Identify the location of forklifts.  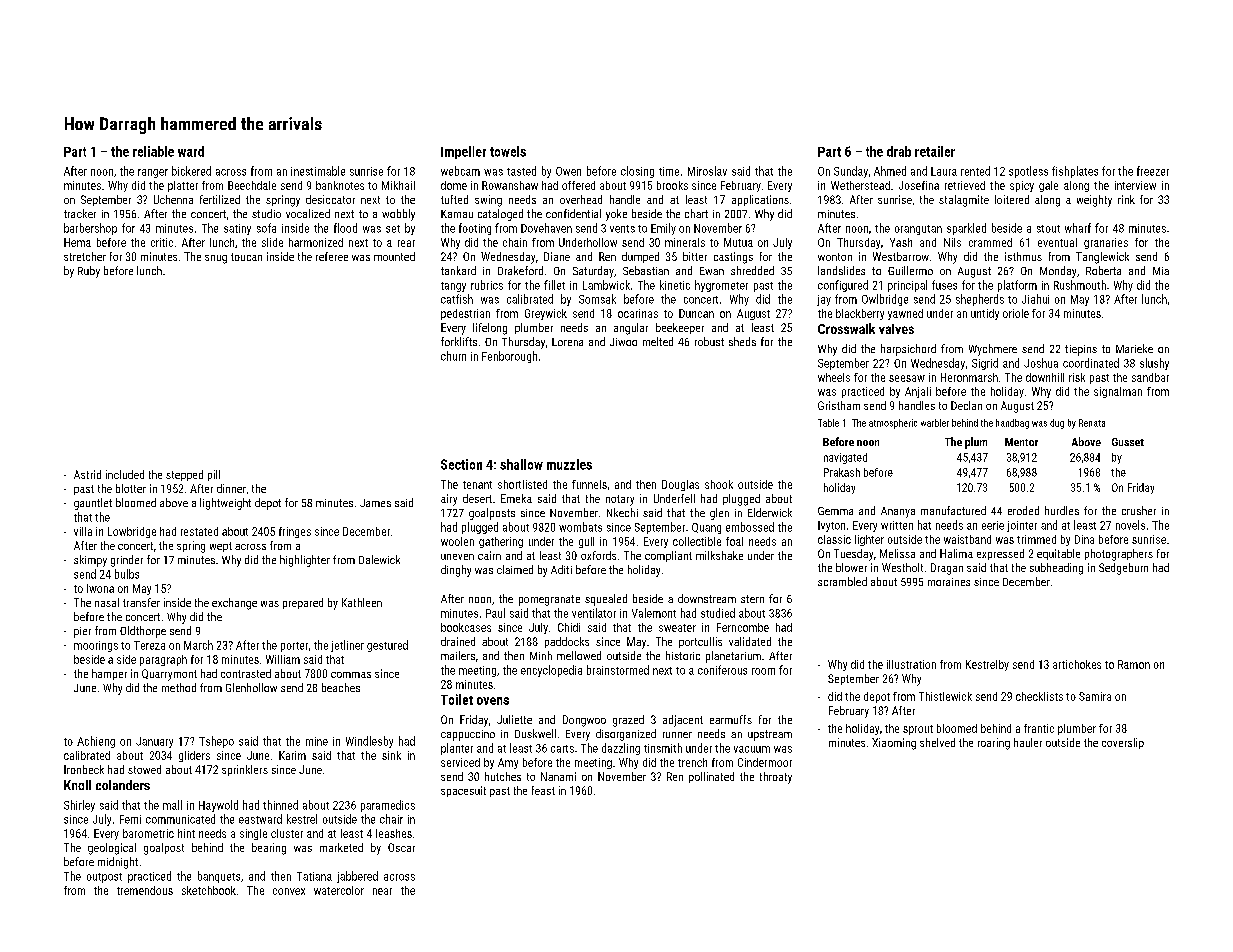
(459, 341).
